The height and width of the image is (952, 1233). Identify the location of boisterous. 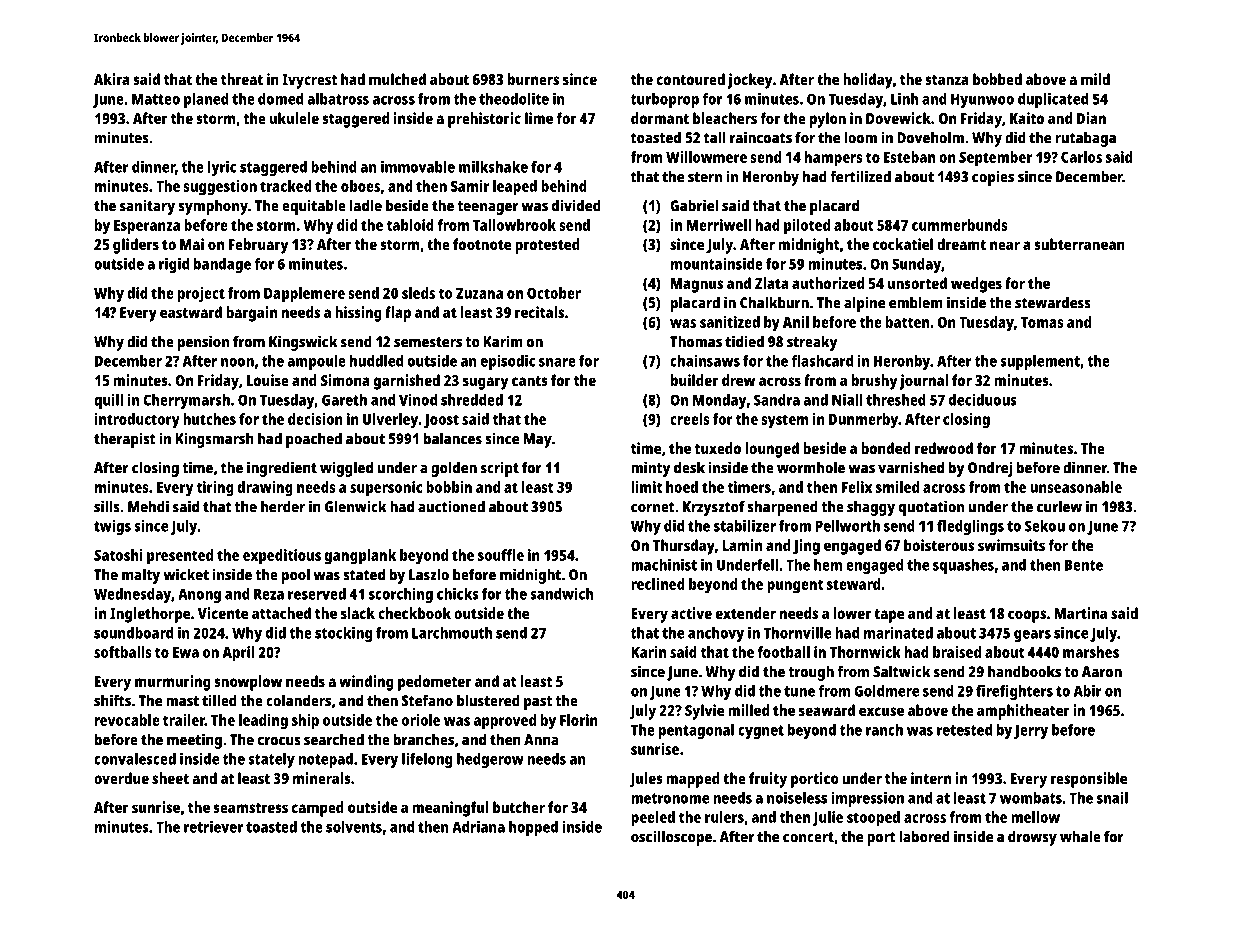
(939, 545).
